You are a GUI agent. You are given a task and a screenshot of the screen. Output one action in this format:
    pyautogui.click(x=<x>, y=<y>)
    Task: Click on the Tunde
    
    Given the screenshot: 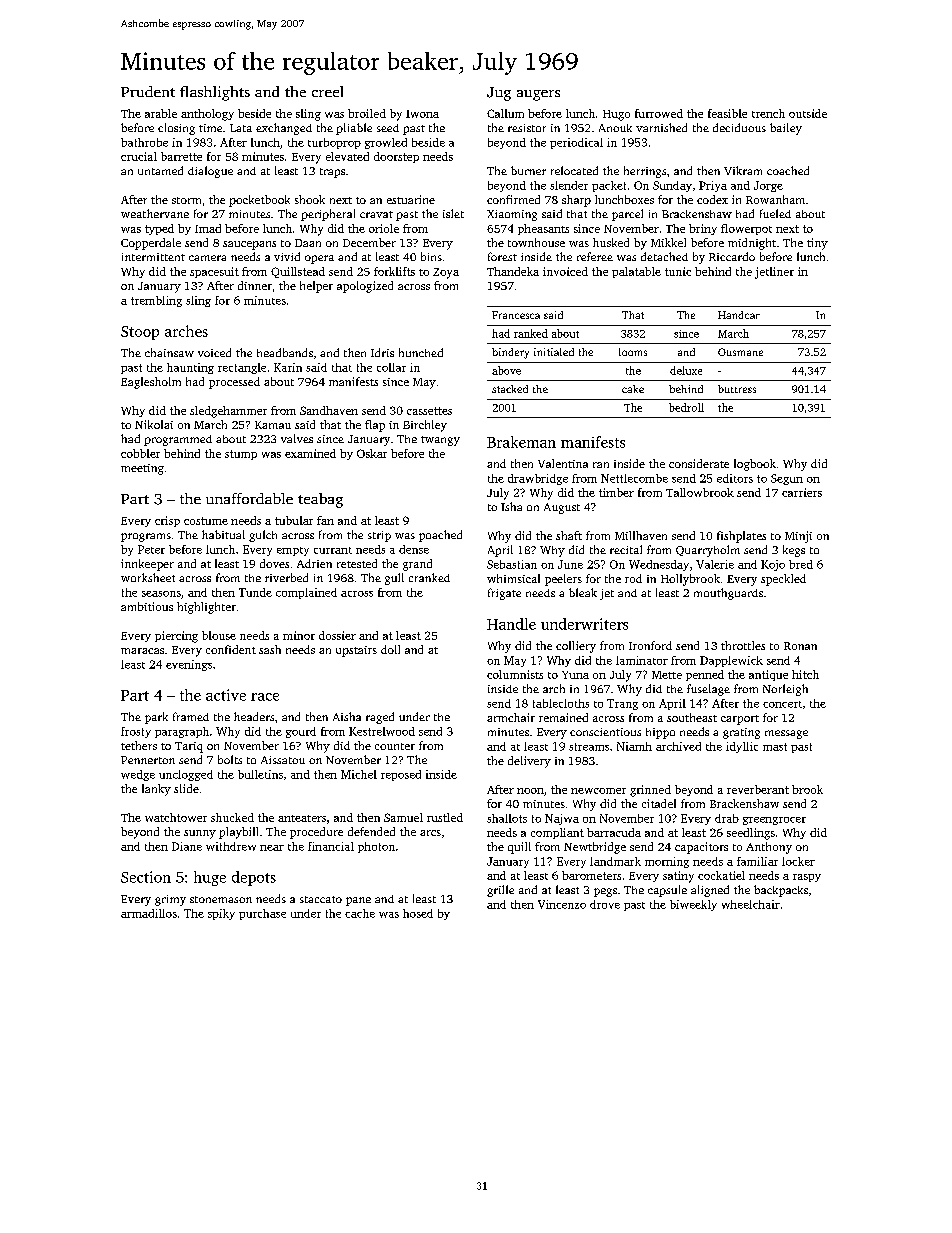 What is the action you would take?
    pyautogui.click(x=255, y=592)
